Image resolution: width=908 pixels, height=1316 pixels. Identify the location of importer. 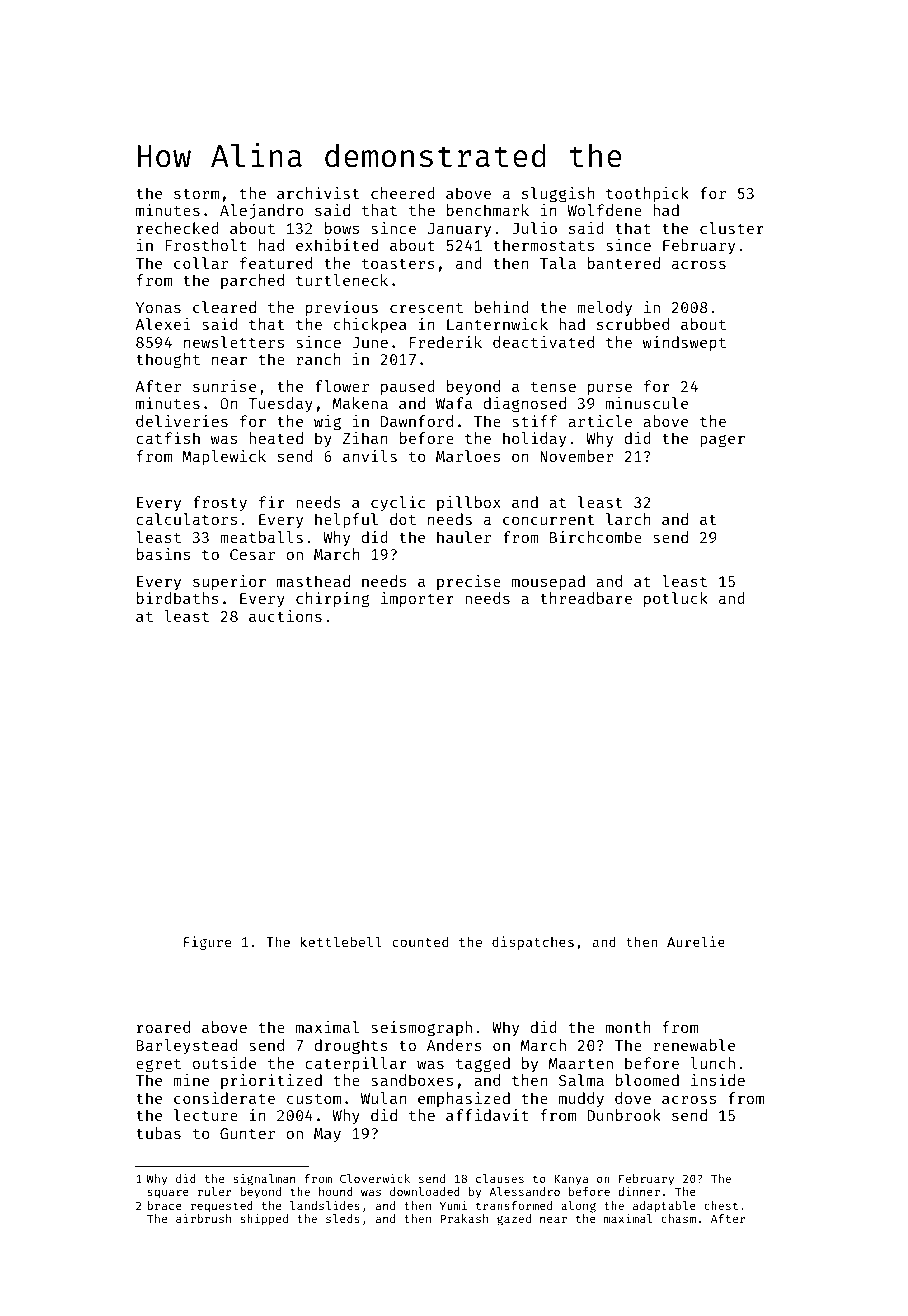
(417, 599).
